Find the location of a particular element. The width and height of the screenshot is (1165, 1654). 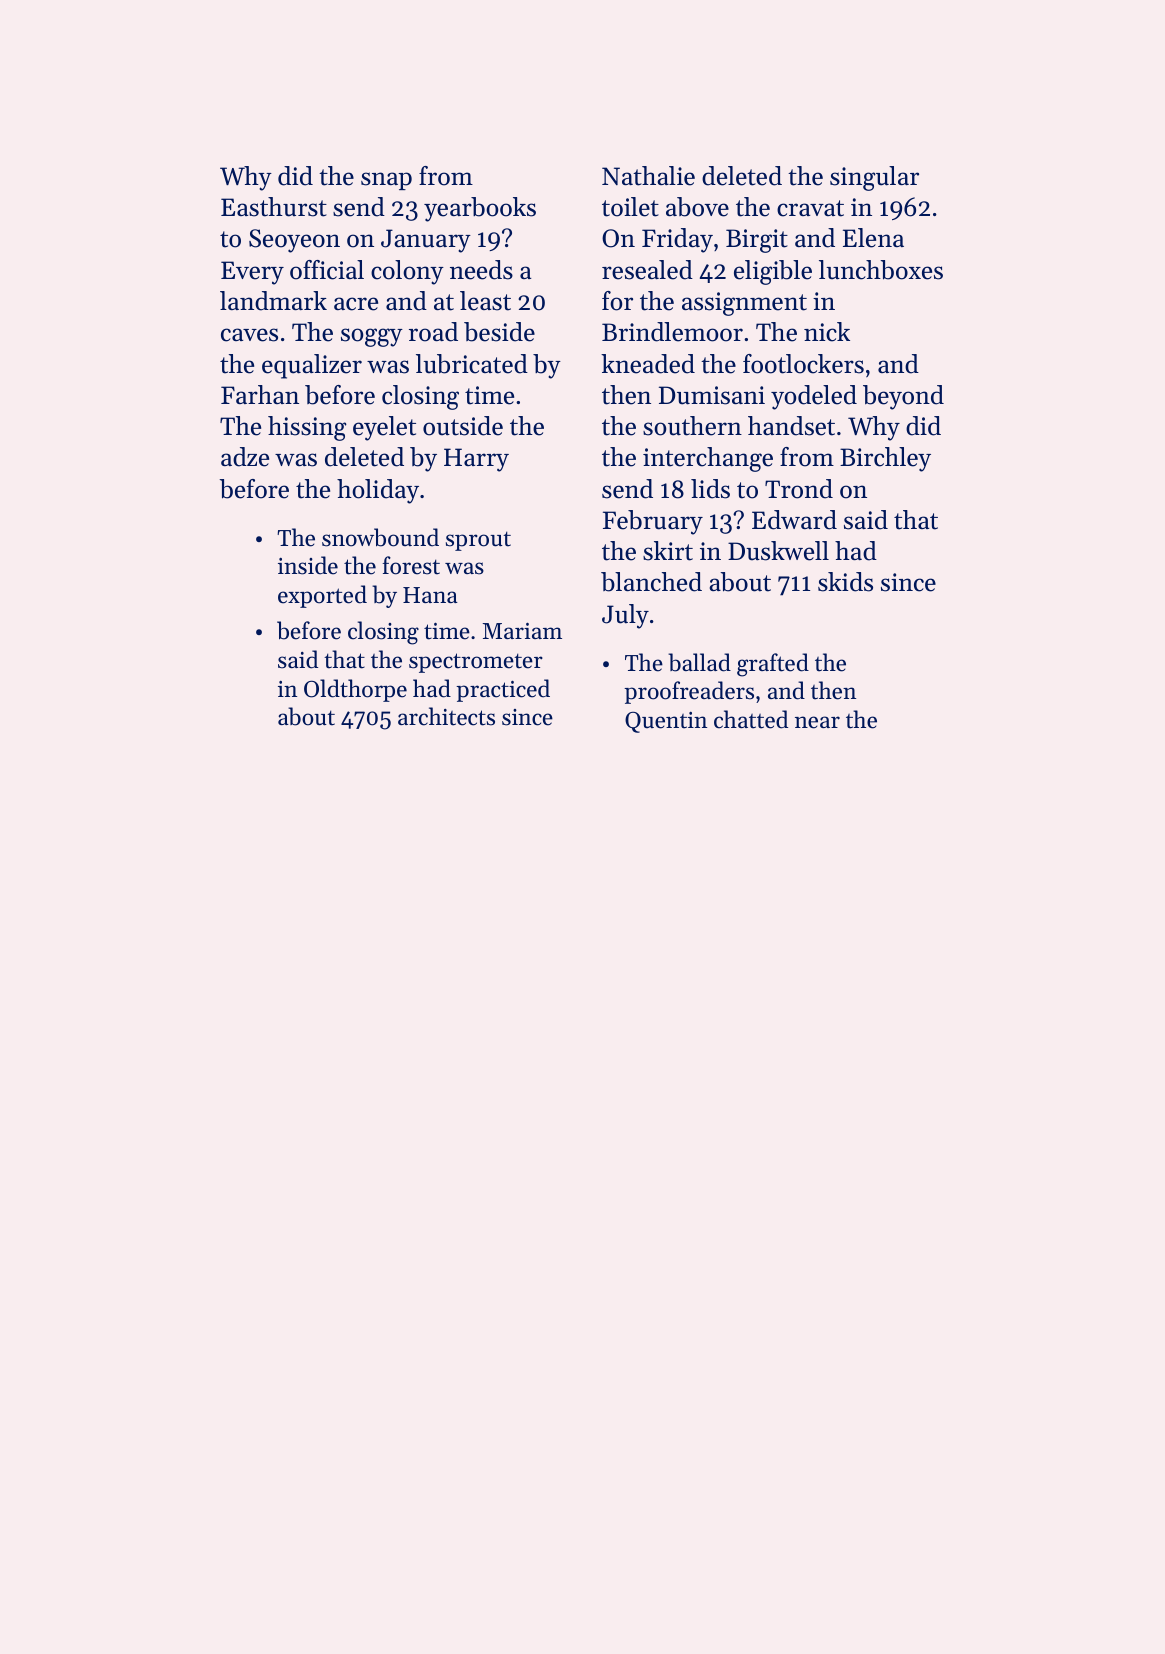

yearbooks is located at coordinates (480, 209).
